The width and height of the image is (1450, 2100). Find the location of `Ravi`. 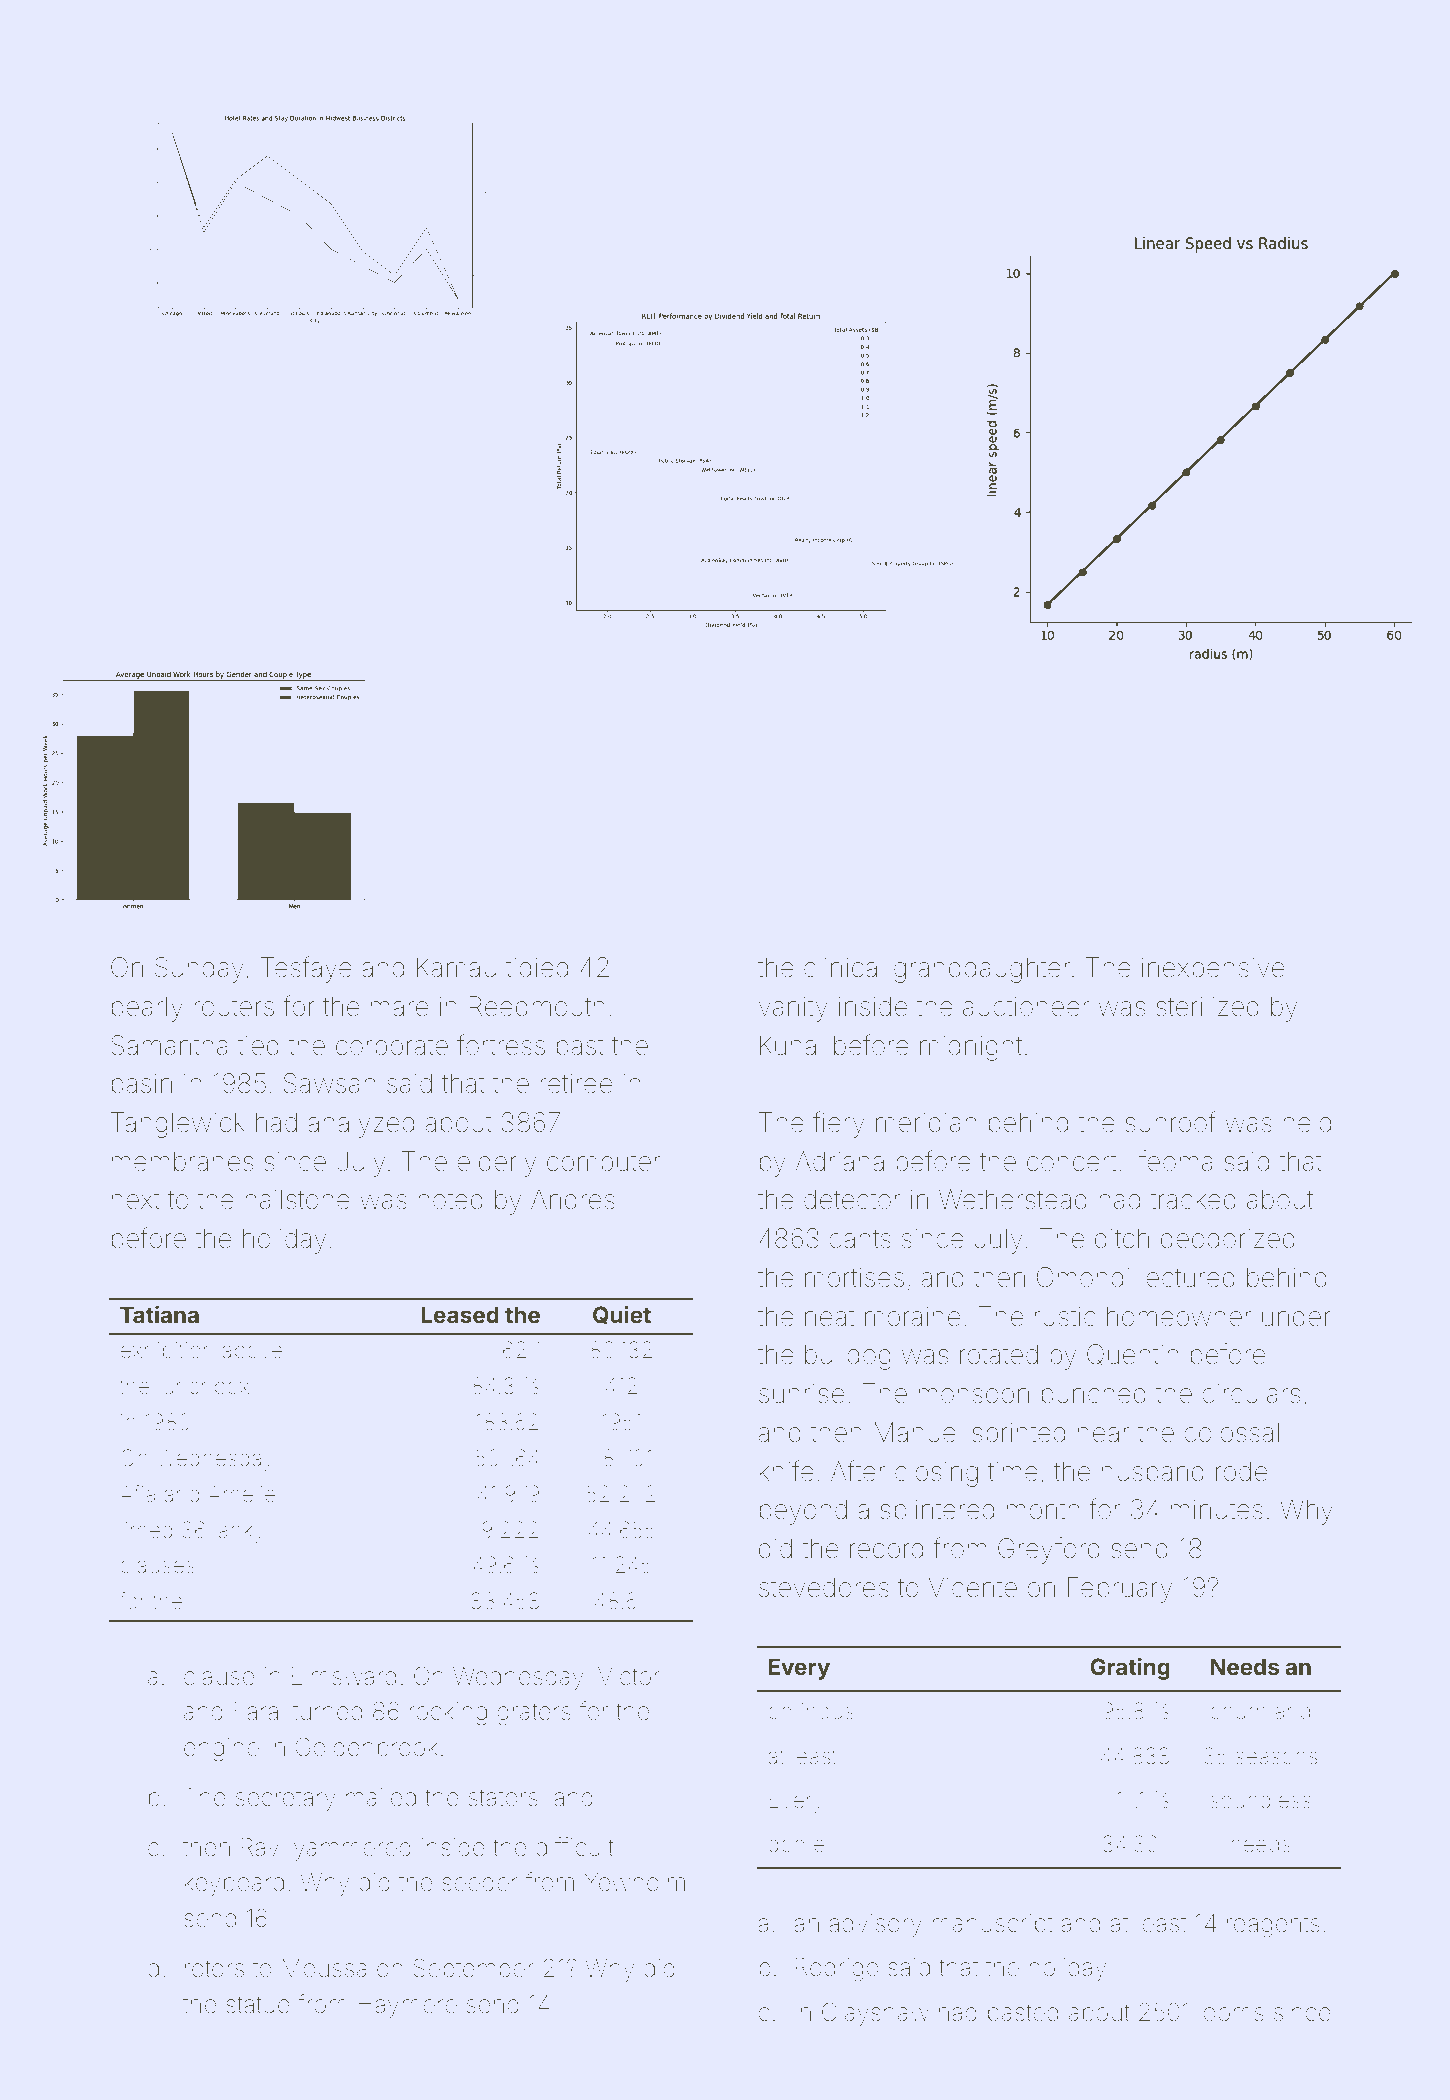

Ravi is located at coordinates (262, 1847).
